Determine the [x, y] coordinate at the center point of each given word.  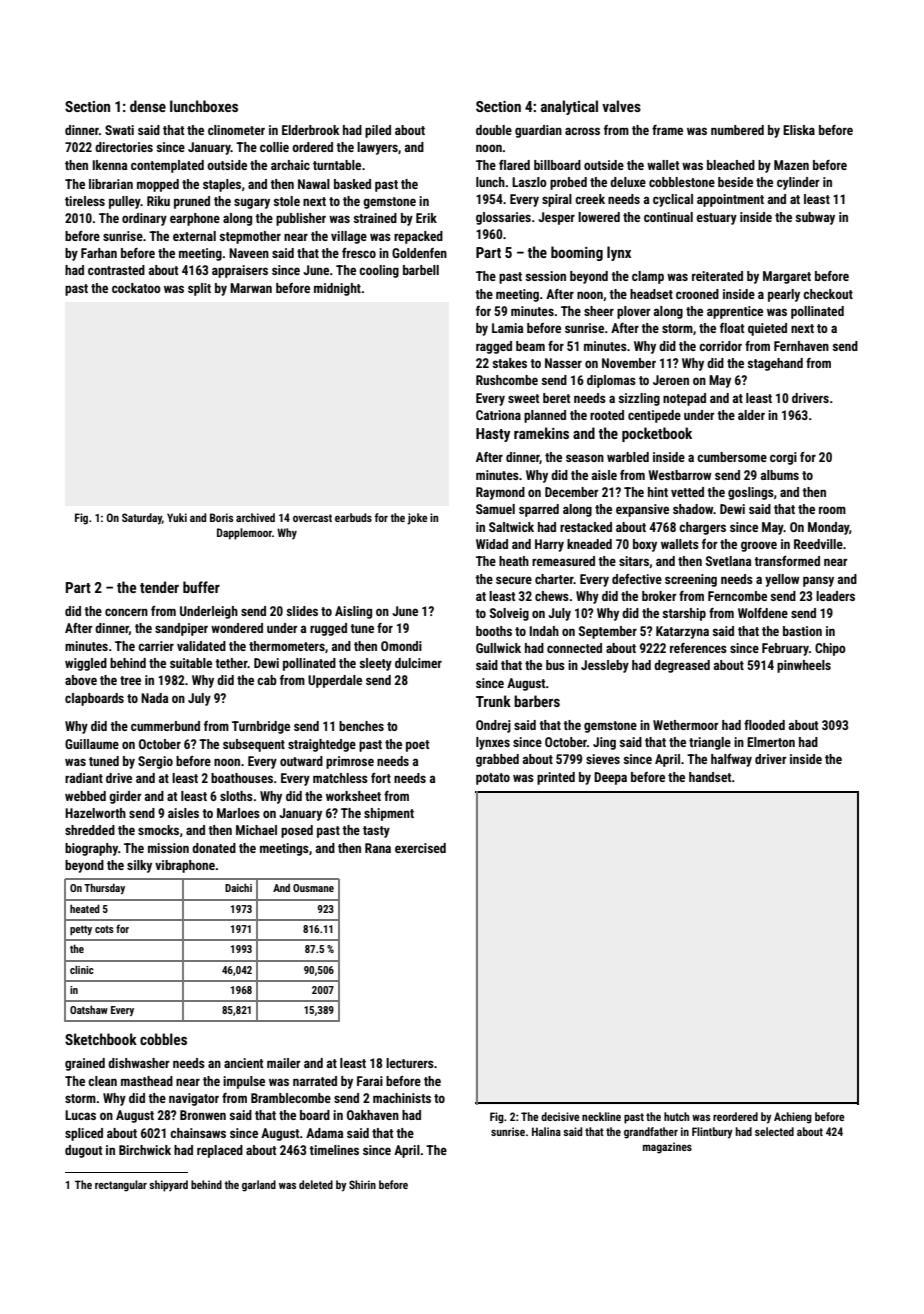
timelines [334, 1150]
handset [710, 777]
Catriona [498, 415]
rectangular [121, 1186]
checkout [828, 294]
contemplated [167, 166]
